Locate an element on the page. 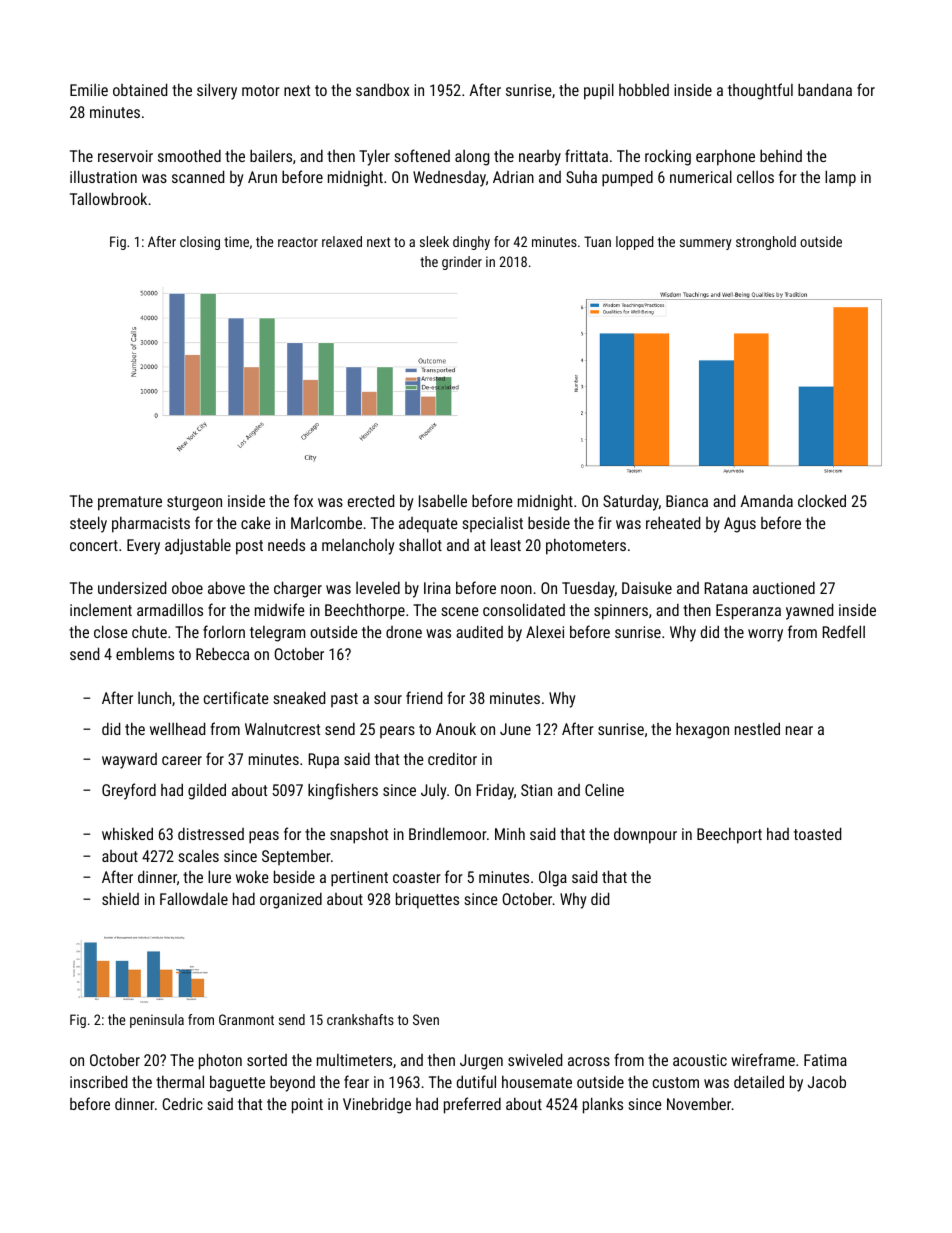 The height and width of the image is (1233, 952). smoothed is located at coordinates (189, 155).
